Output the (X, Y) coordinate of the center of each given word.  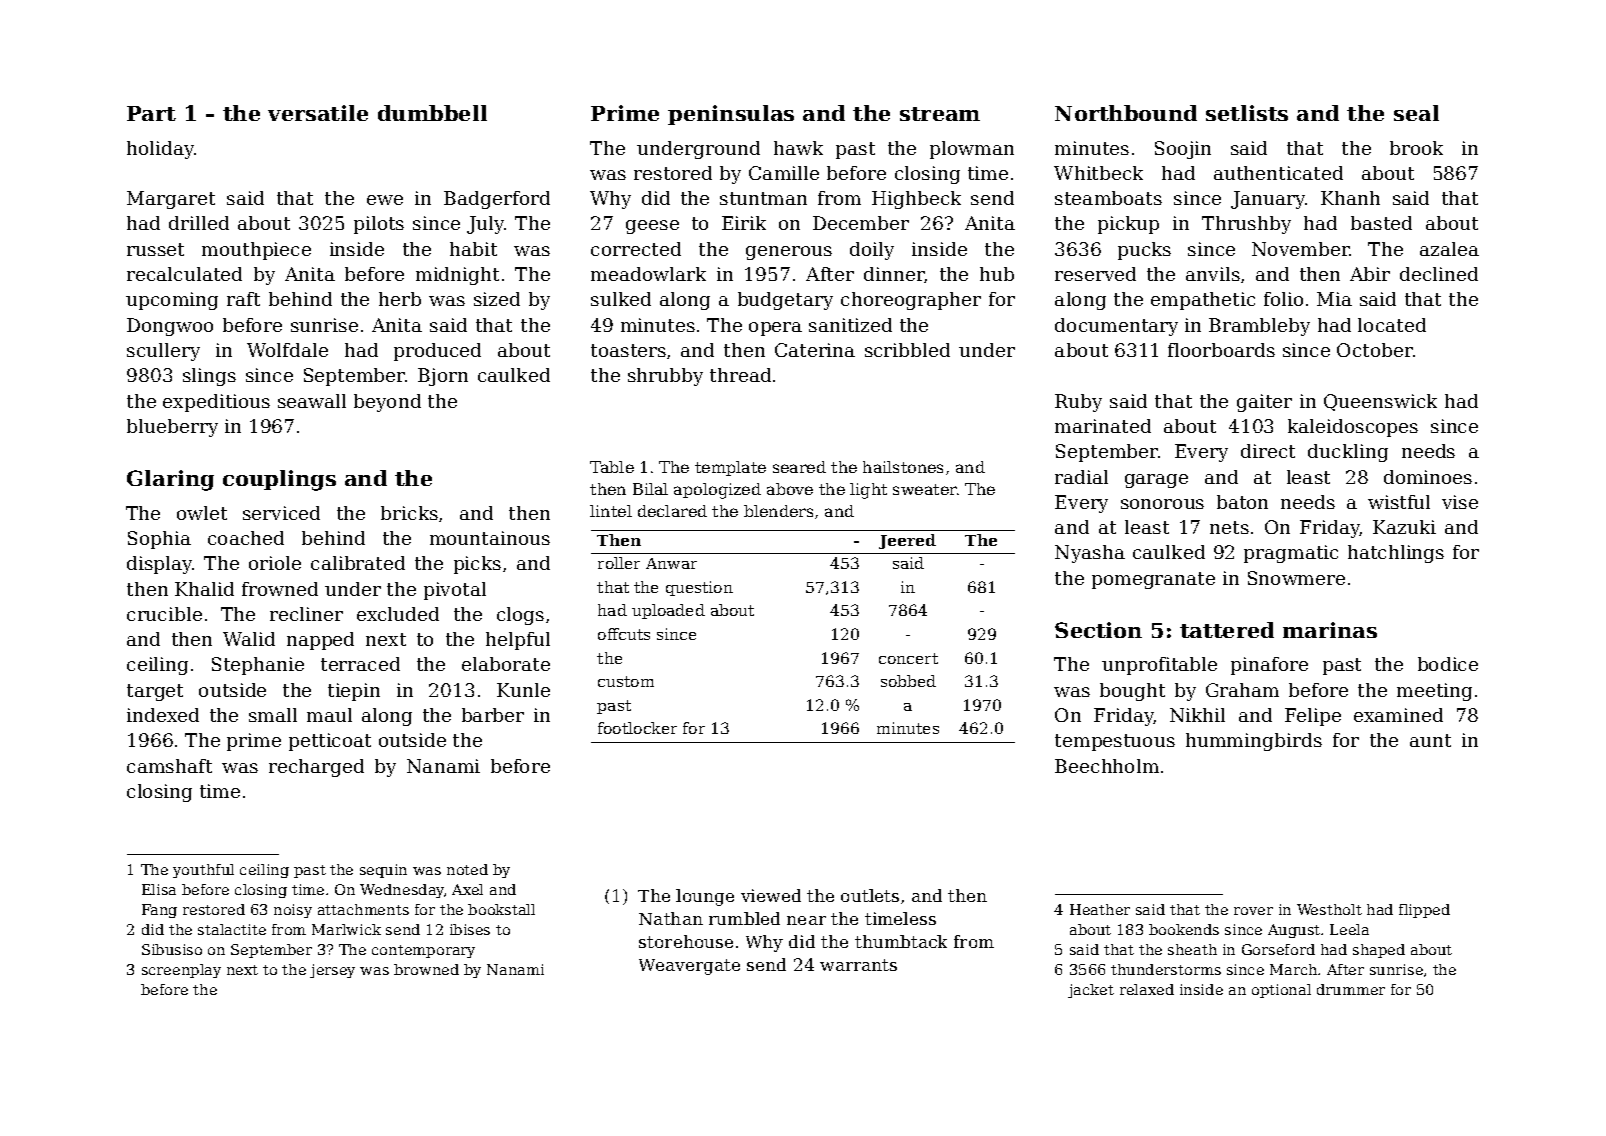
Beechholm (1107, 766)
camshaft (169, 766)
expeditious (216, 403)
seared (799, 467)
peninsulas (731, 115)
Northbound (1126, 113)
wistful (1399, 502)
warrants (858, 965)
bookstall (501, 909)
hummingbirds (1254, 742)
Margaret (171, 200)
